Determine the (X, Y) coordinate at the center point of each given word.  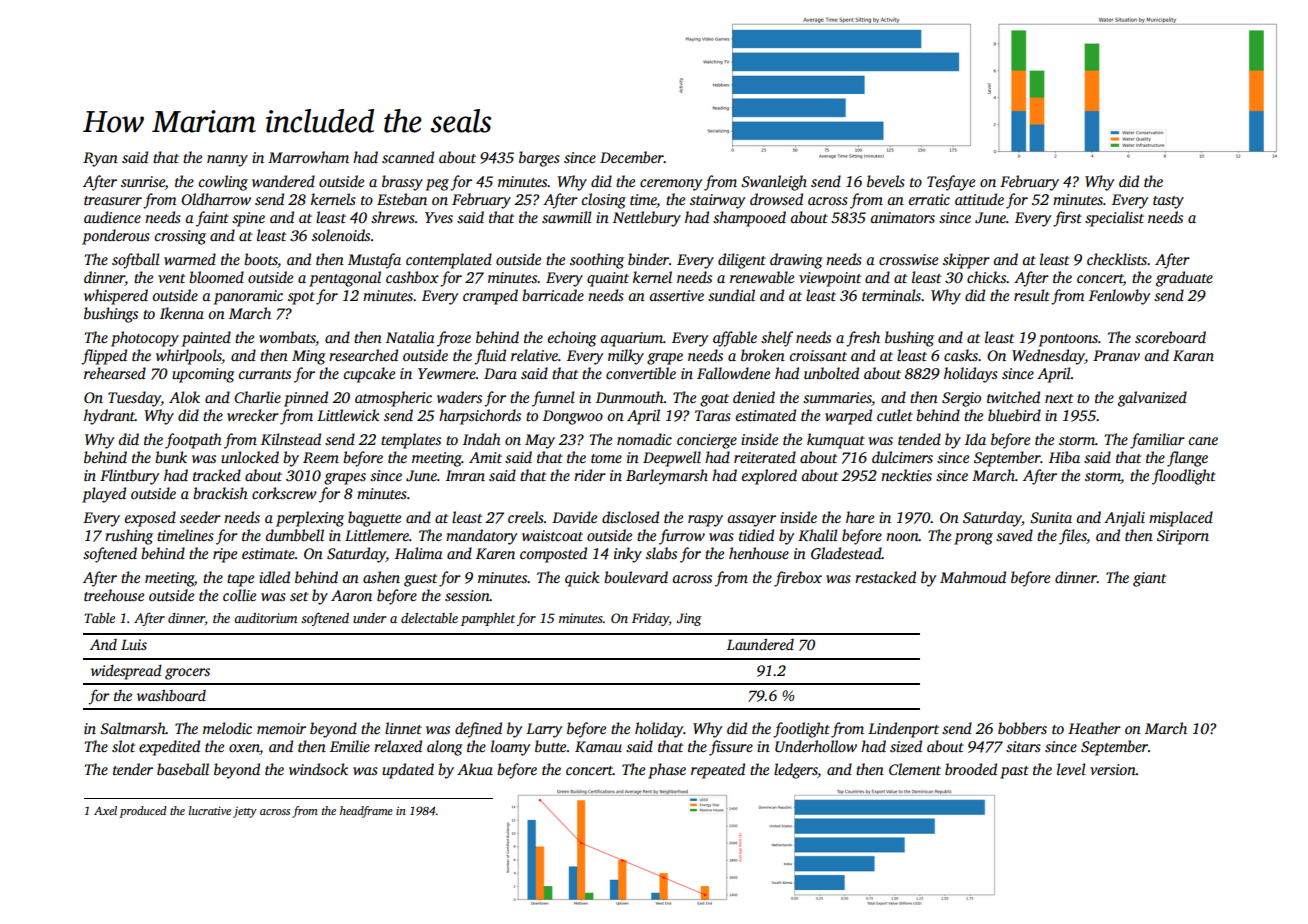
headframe (366, 812)
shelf (777, 339)
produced (143, 812)
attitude (979, 199)
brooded (971, 769)
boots (261, 259)
